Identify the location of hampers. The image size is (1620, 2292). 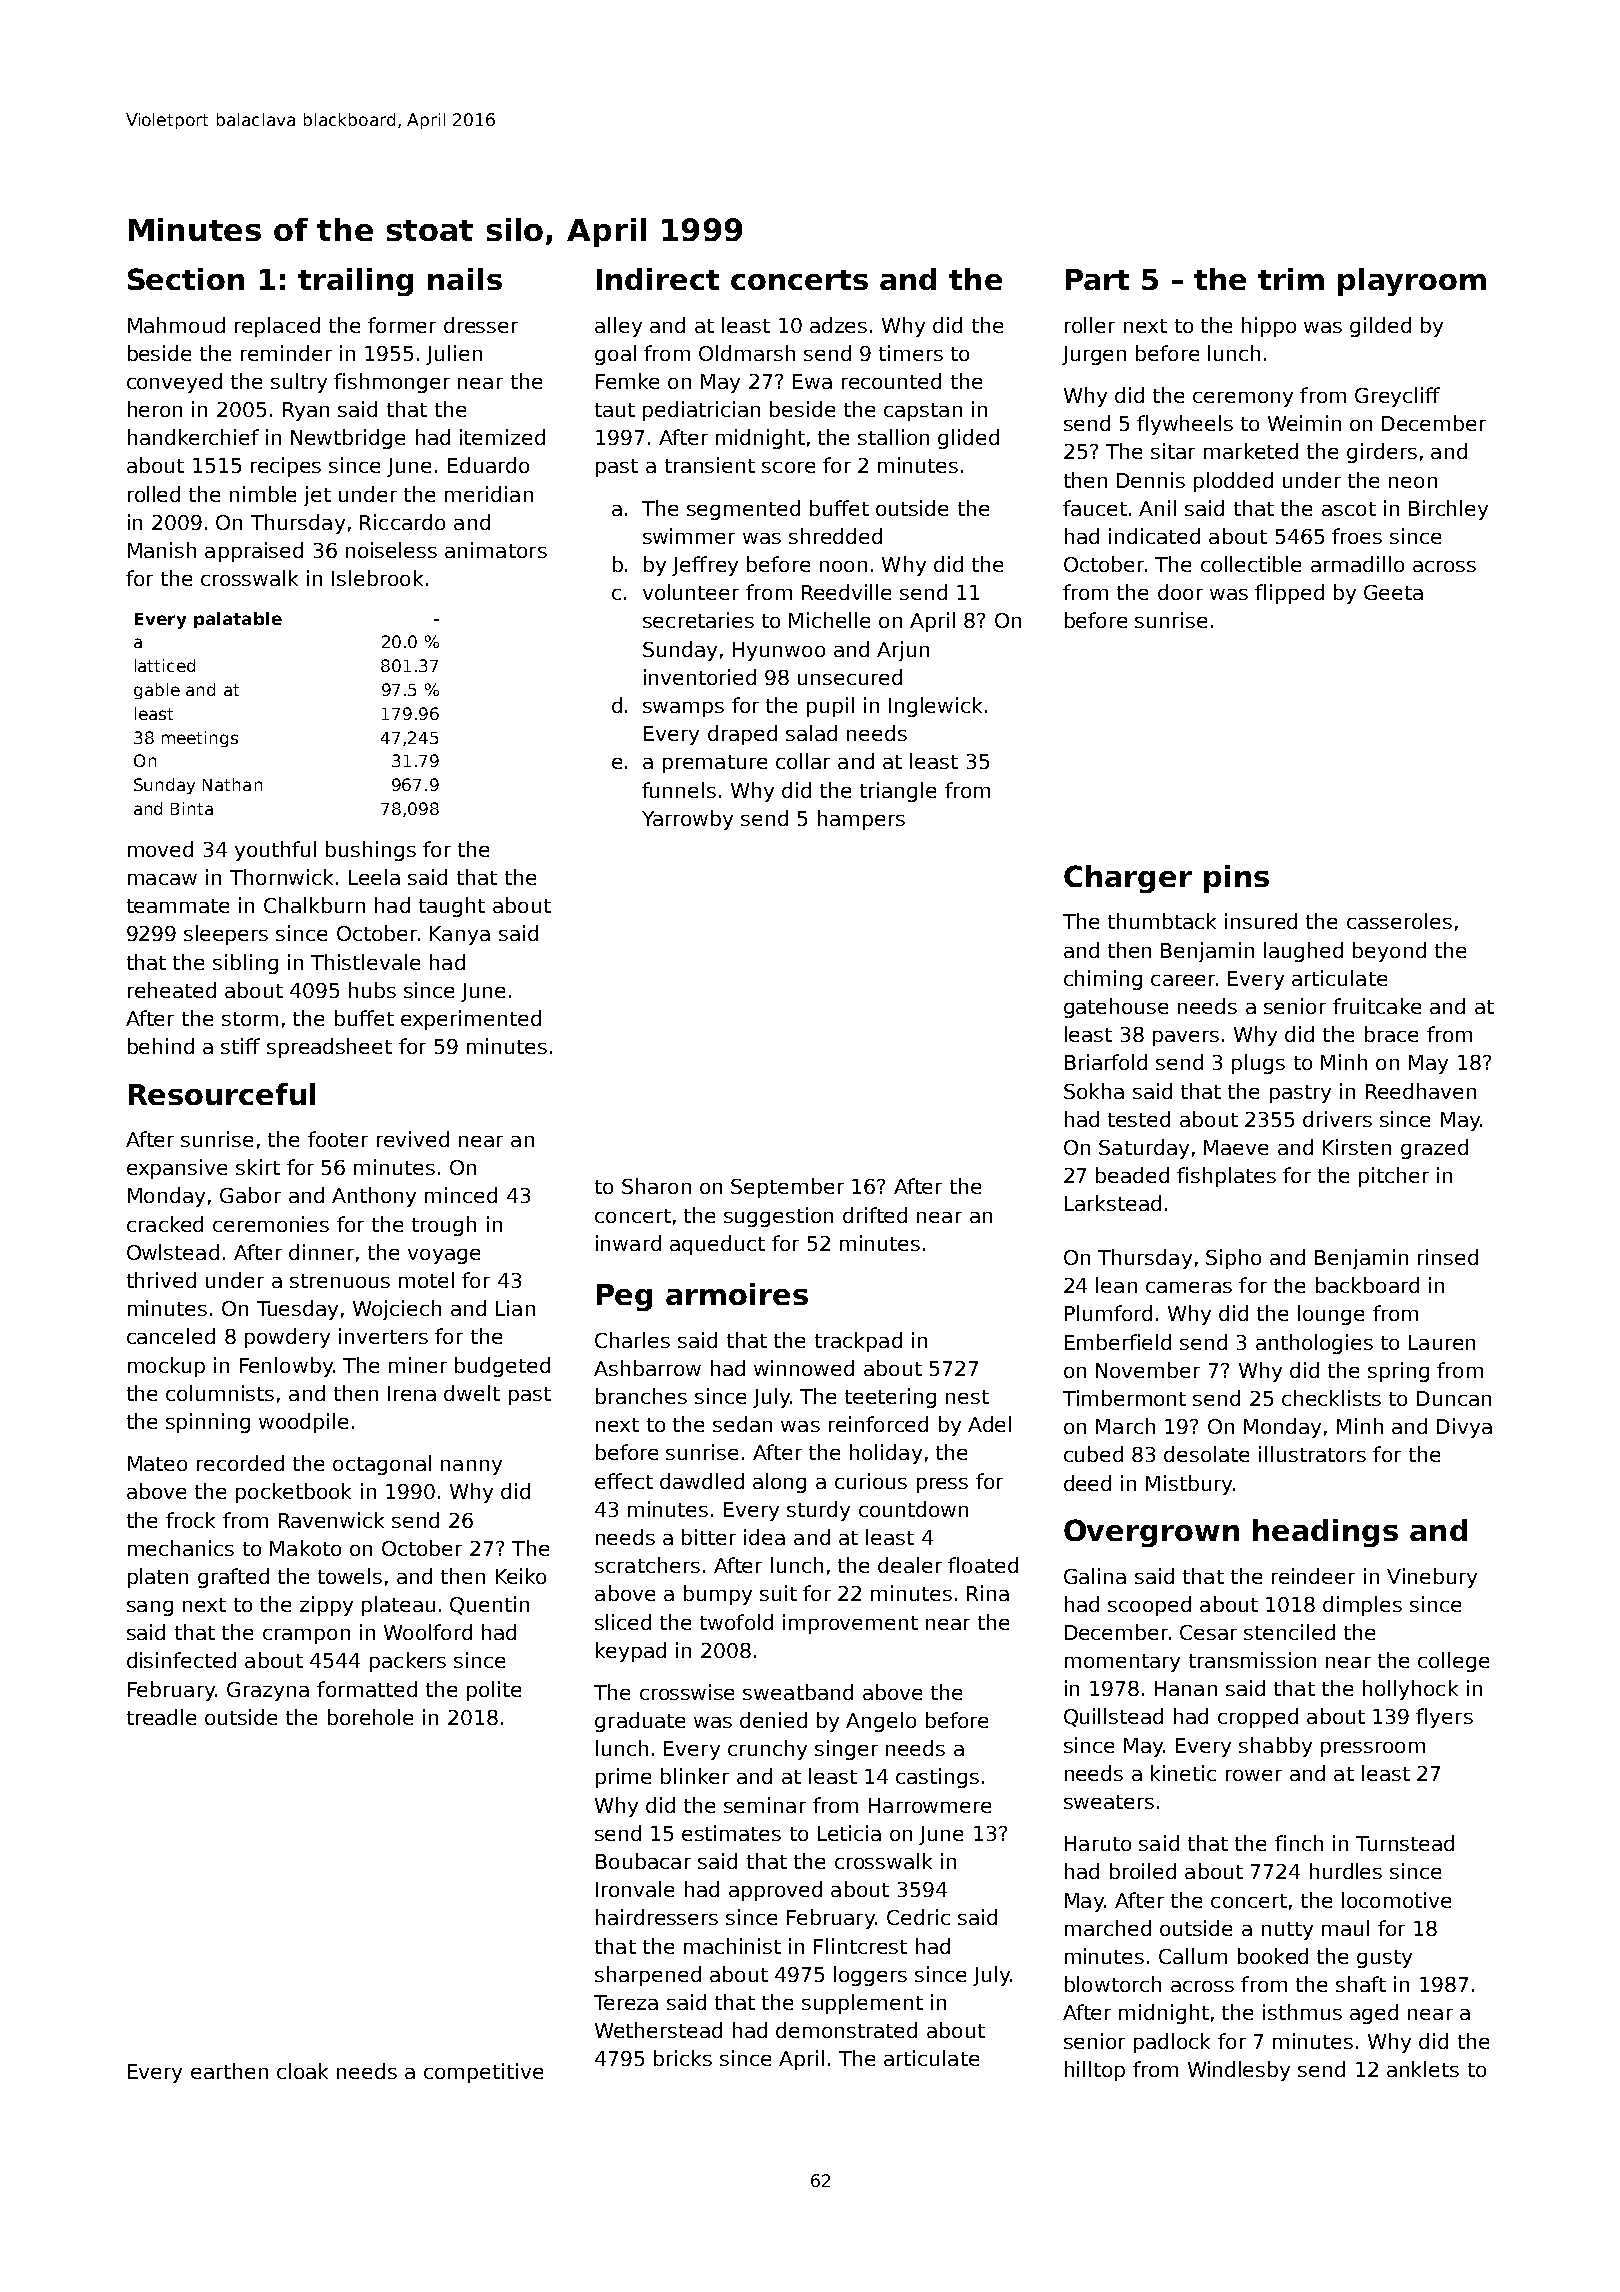
(861, 820).
